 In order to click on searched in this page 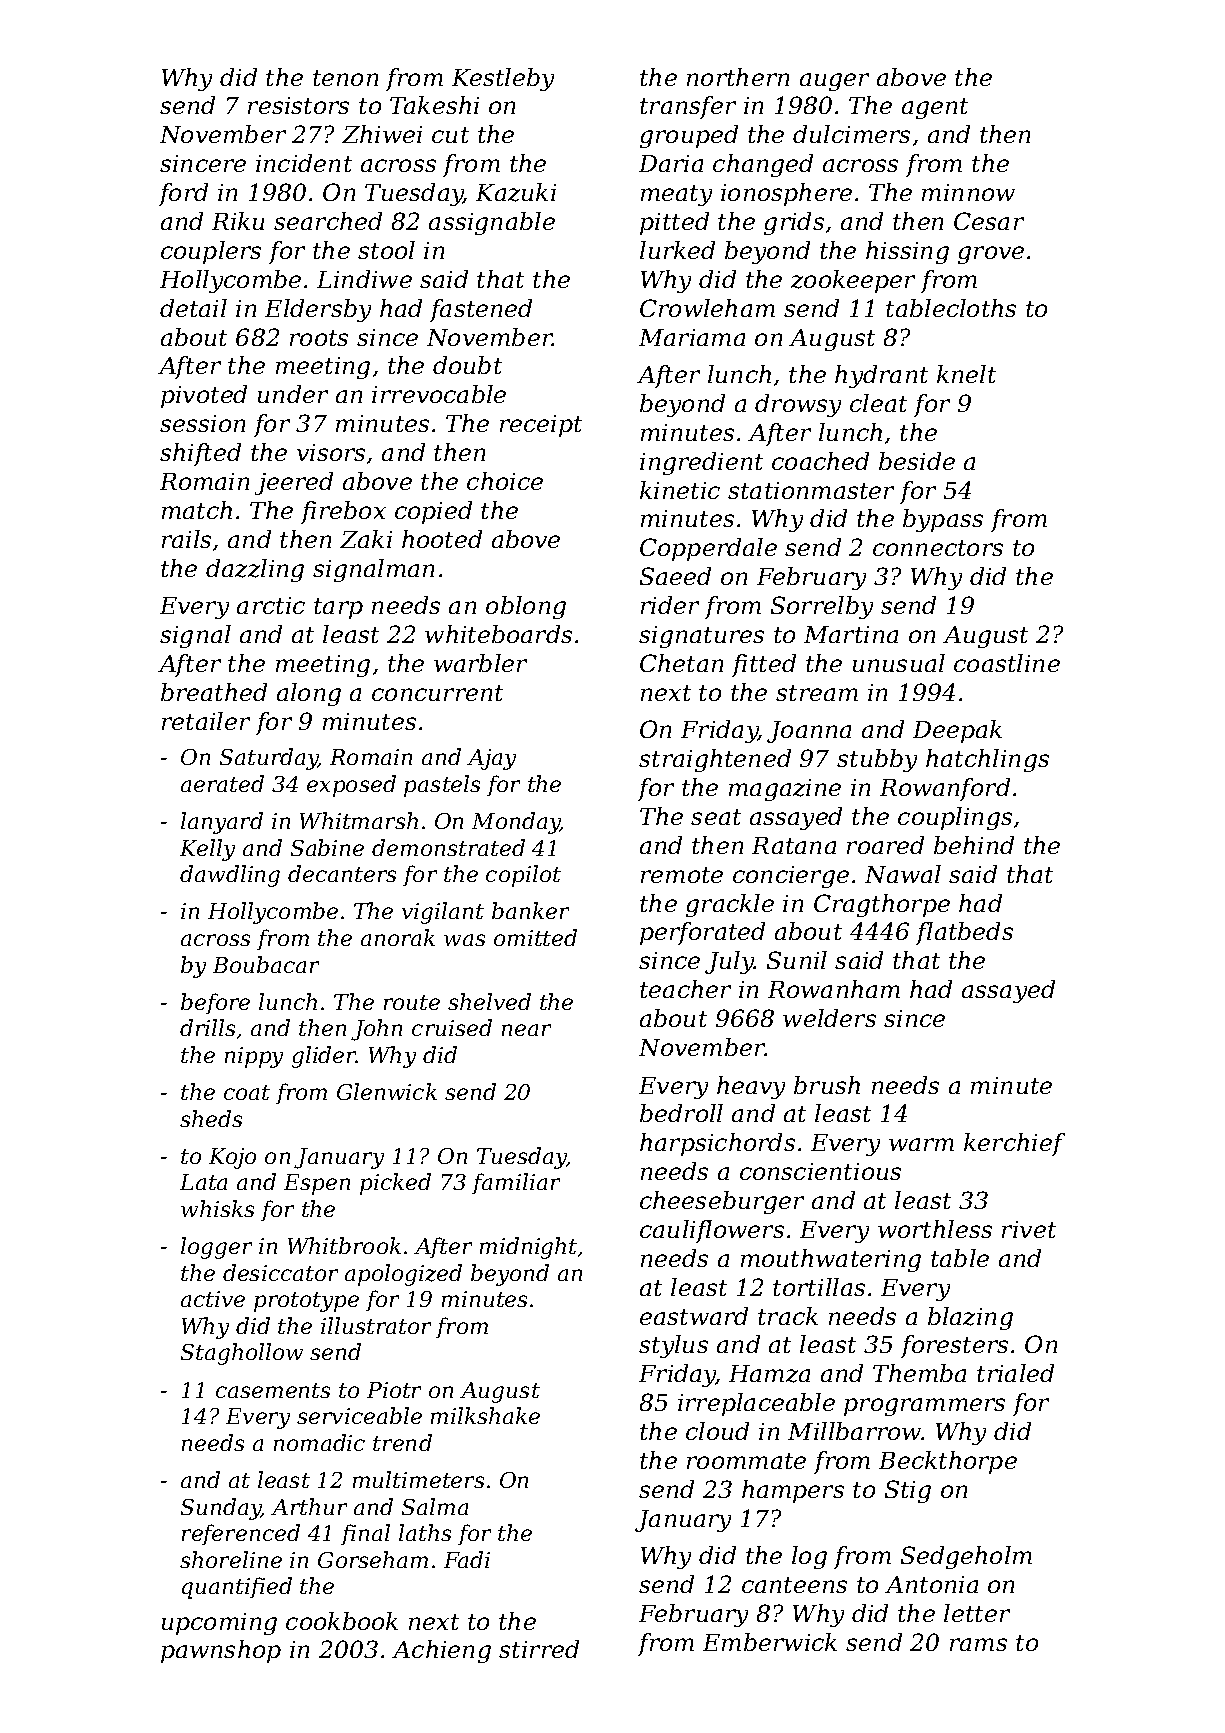, I will do `click(328, 221)`.
